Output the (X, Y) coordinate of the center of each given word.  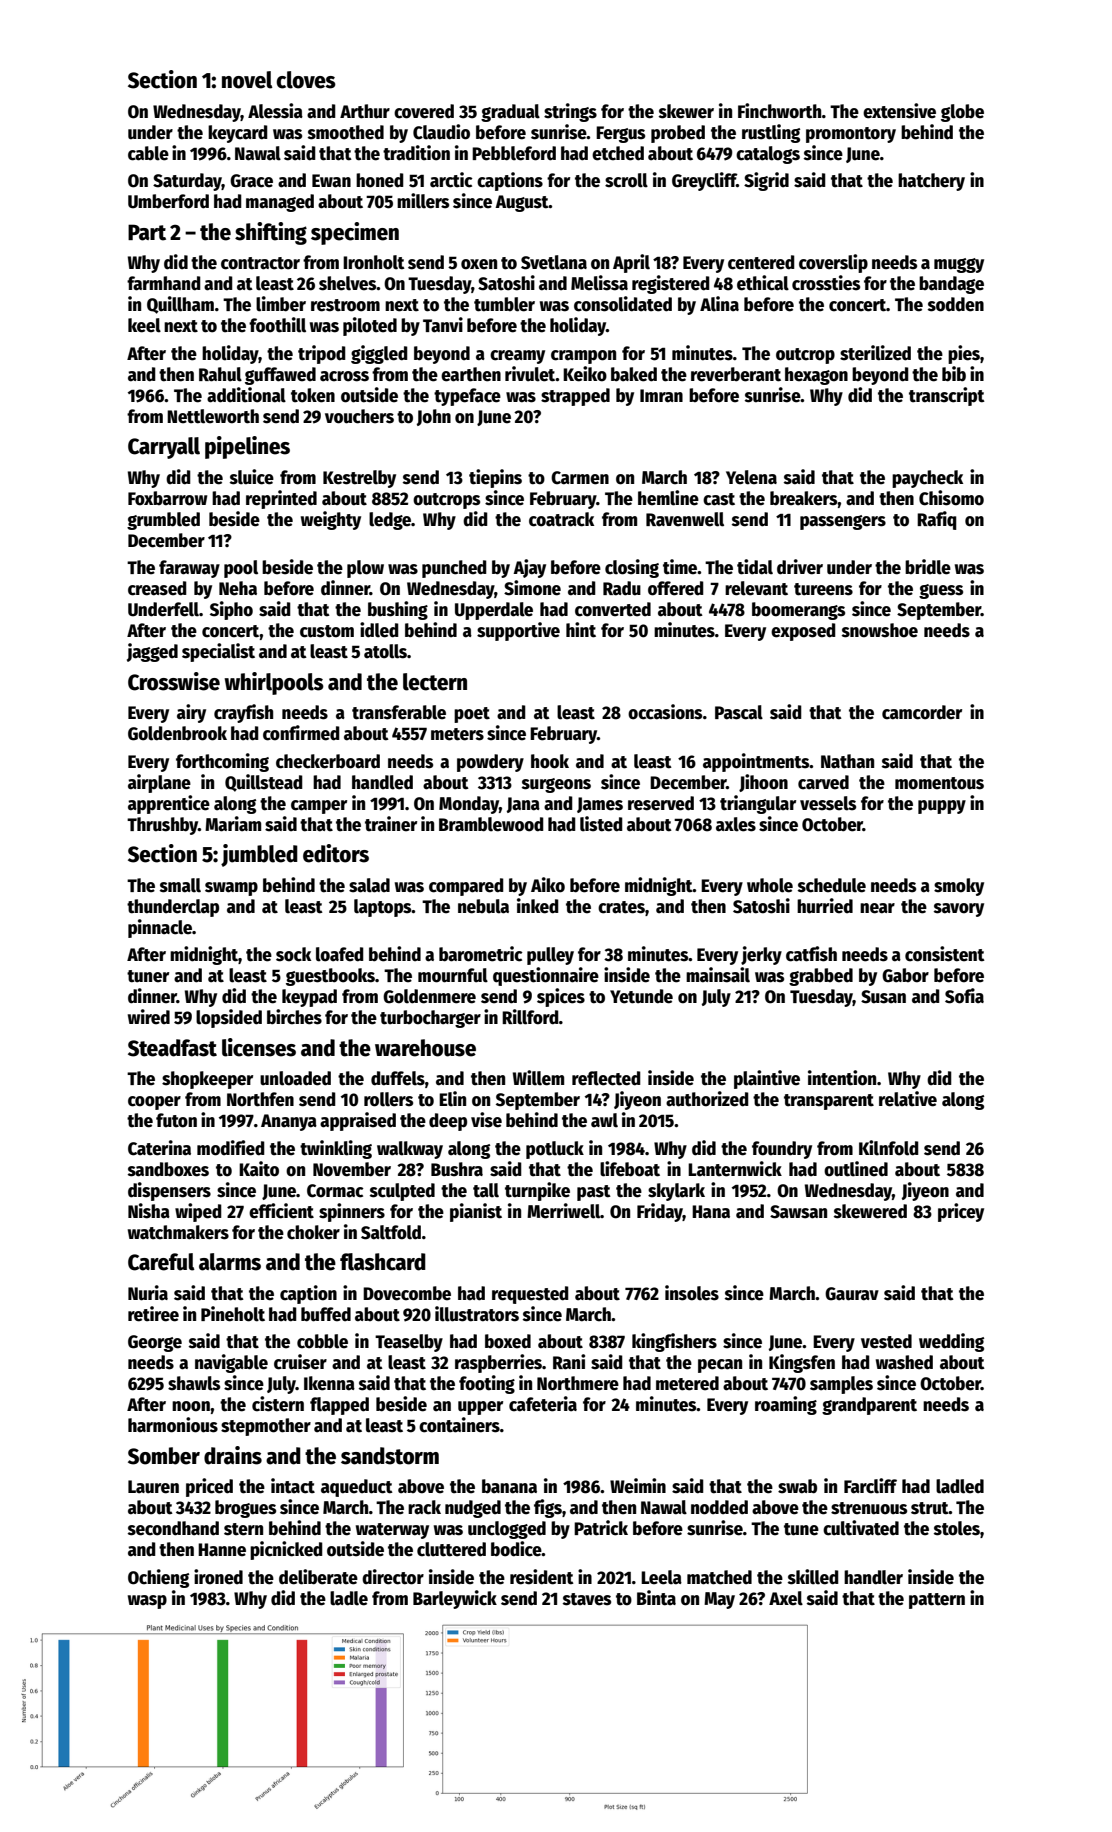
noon (191, 1406)
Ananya (289, 1122)
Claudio (441, 132)
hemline (668, 498)
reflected (606, 1078)
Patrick (601, 1528)
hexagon (816, 376)
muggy (959, 265)
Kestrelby (359, 479)
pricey (961, 1212)
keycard (238, 134)
